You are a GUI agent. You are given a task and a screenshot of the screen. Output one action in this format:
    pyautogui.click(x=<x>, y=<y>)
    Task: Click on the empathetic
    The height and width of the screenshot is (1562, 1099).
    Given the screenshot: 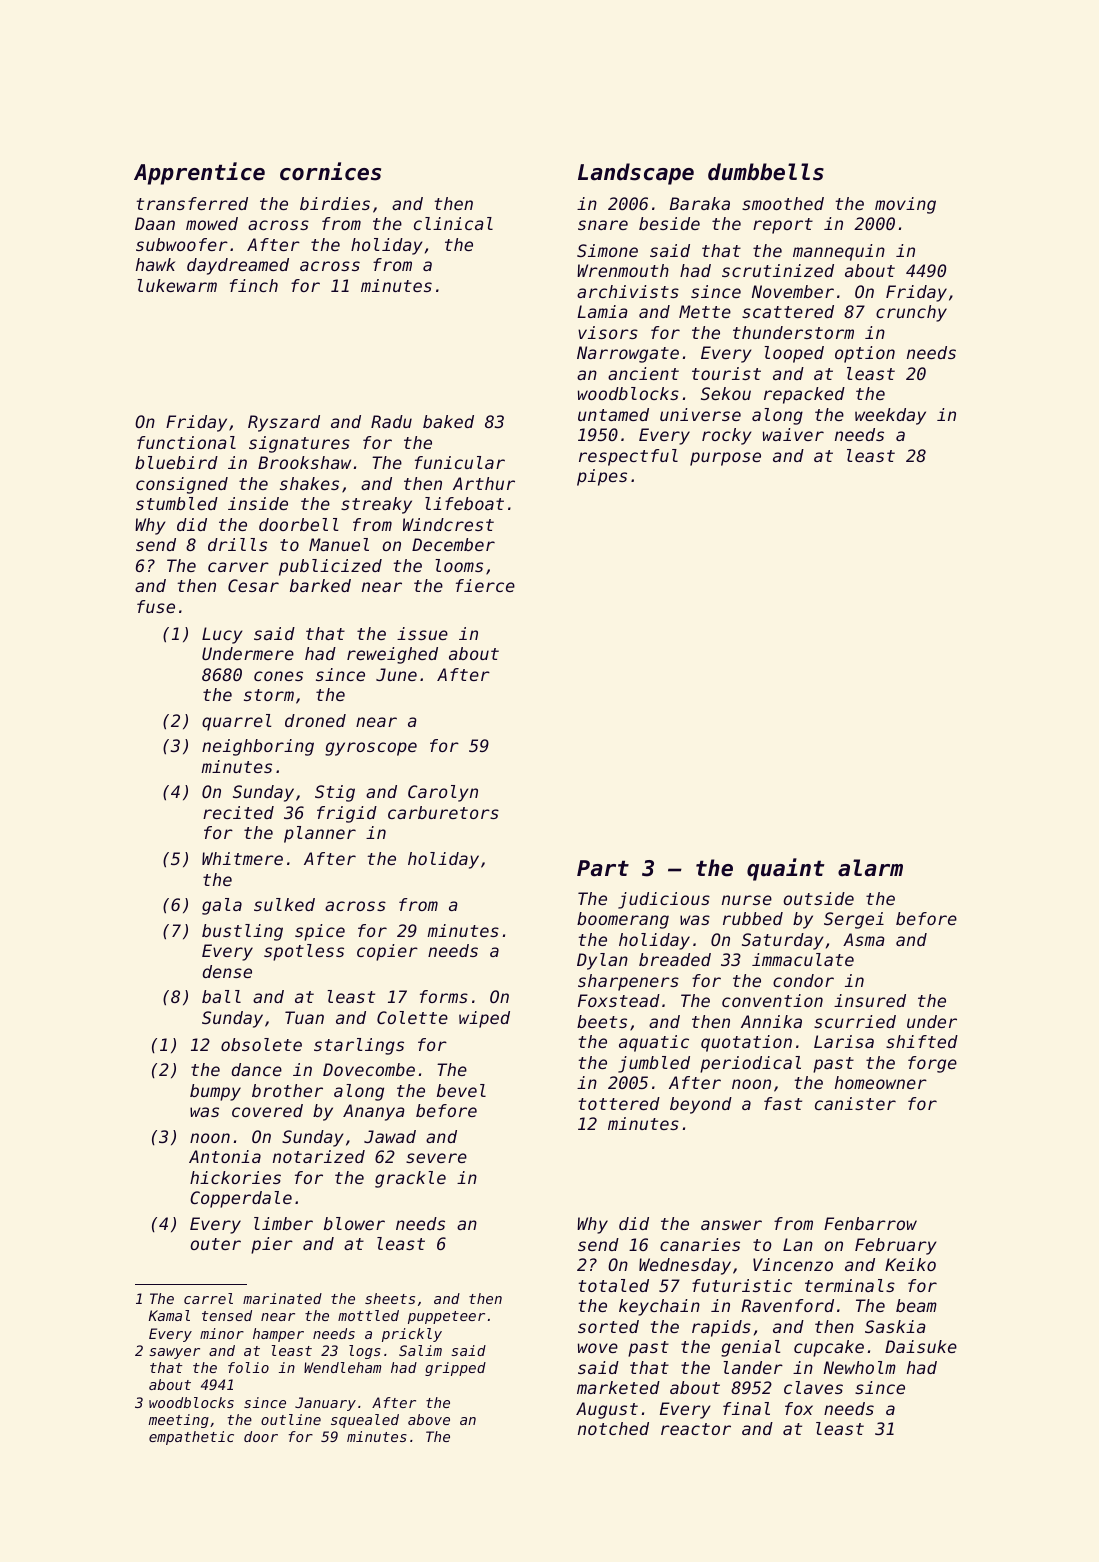 What is the action you would take?
    pyautogui.click(x=191, y=1438)
